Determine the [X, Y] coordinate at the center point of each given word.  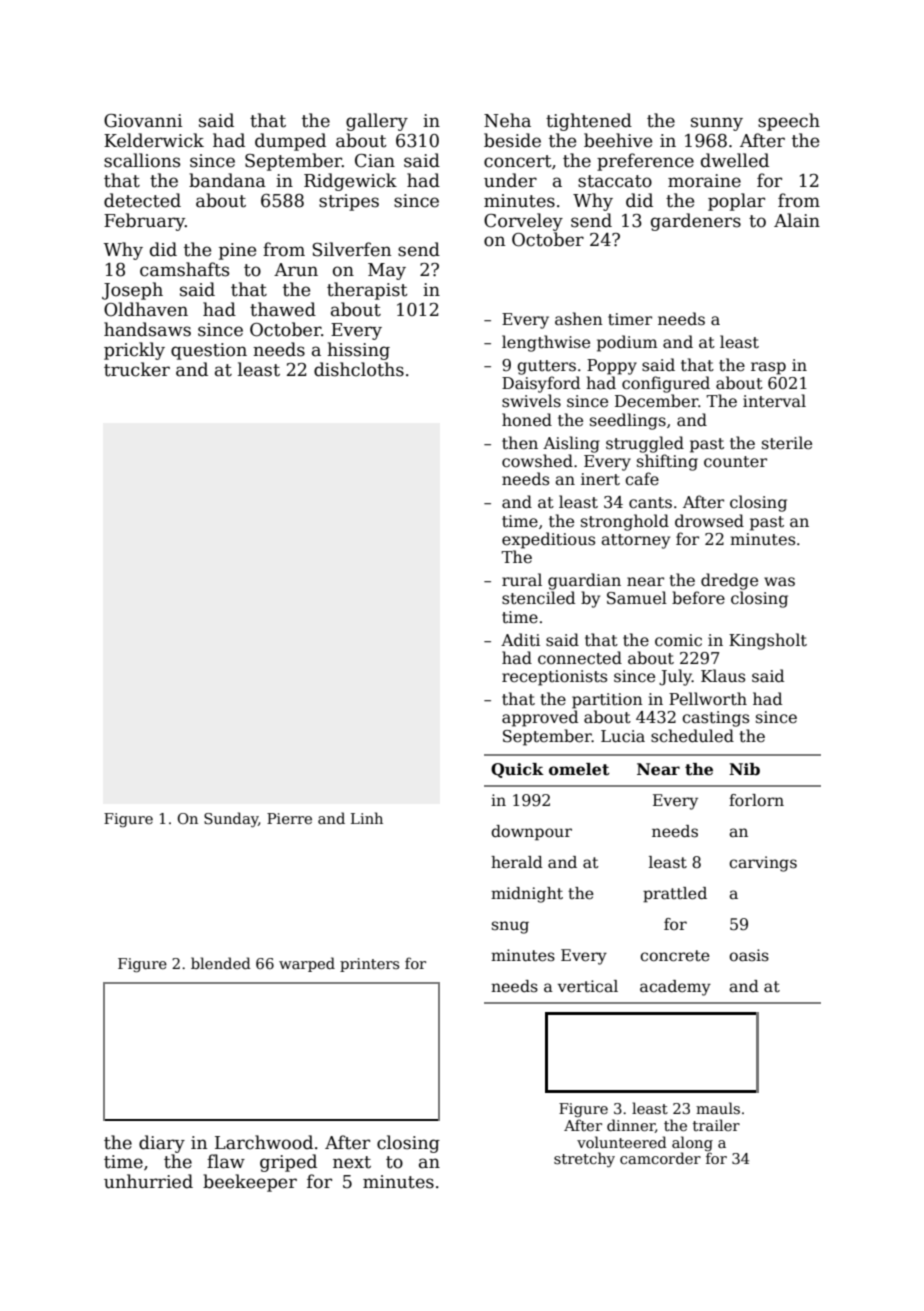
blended [221, 963]
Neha [507, 120]
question [209, 351]
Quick [517, 770]
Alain [797, 220]
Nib [744, 769]
